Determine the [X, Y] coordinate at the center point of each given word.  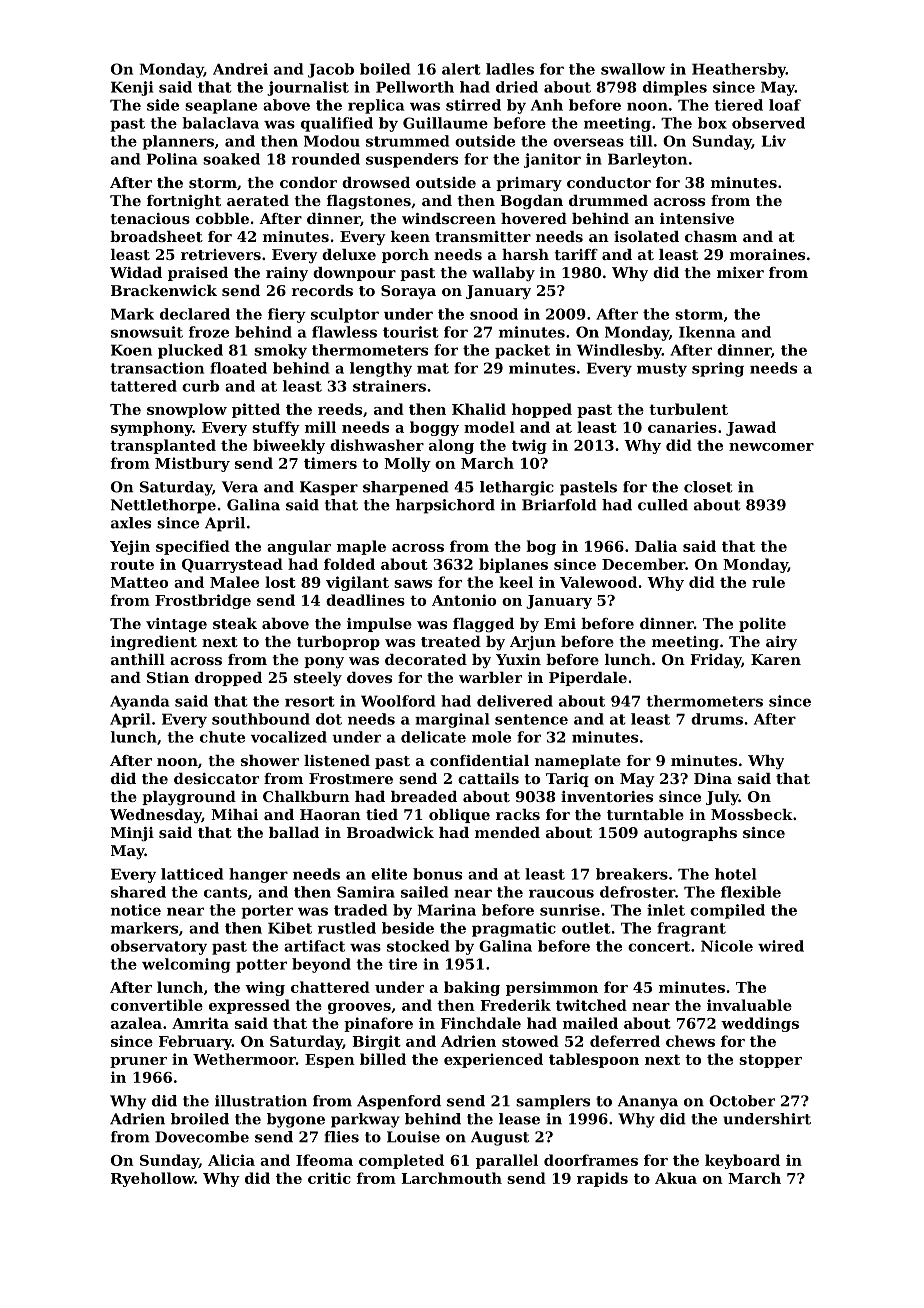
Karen [776, 659]
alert [461, 69]
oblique [459, 816]
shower [270, 760]
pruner [138, 1062]
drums [717, 719]
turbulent [688, 409]
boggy [434, 428]
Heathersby [739, 70]
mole [491, 737]
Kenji [132, 88]
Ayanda [139, 702]
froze [209, 332]
